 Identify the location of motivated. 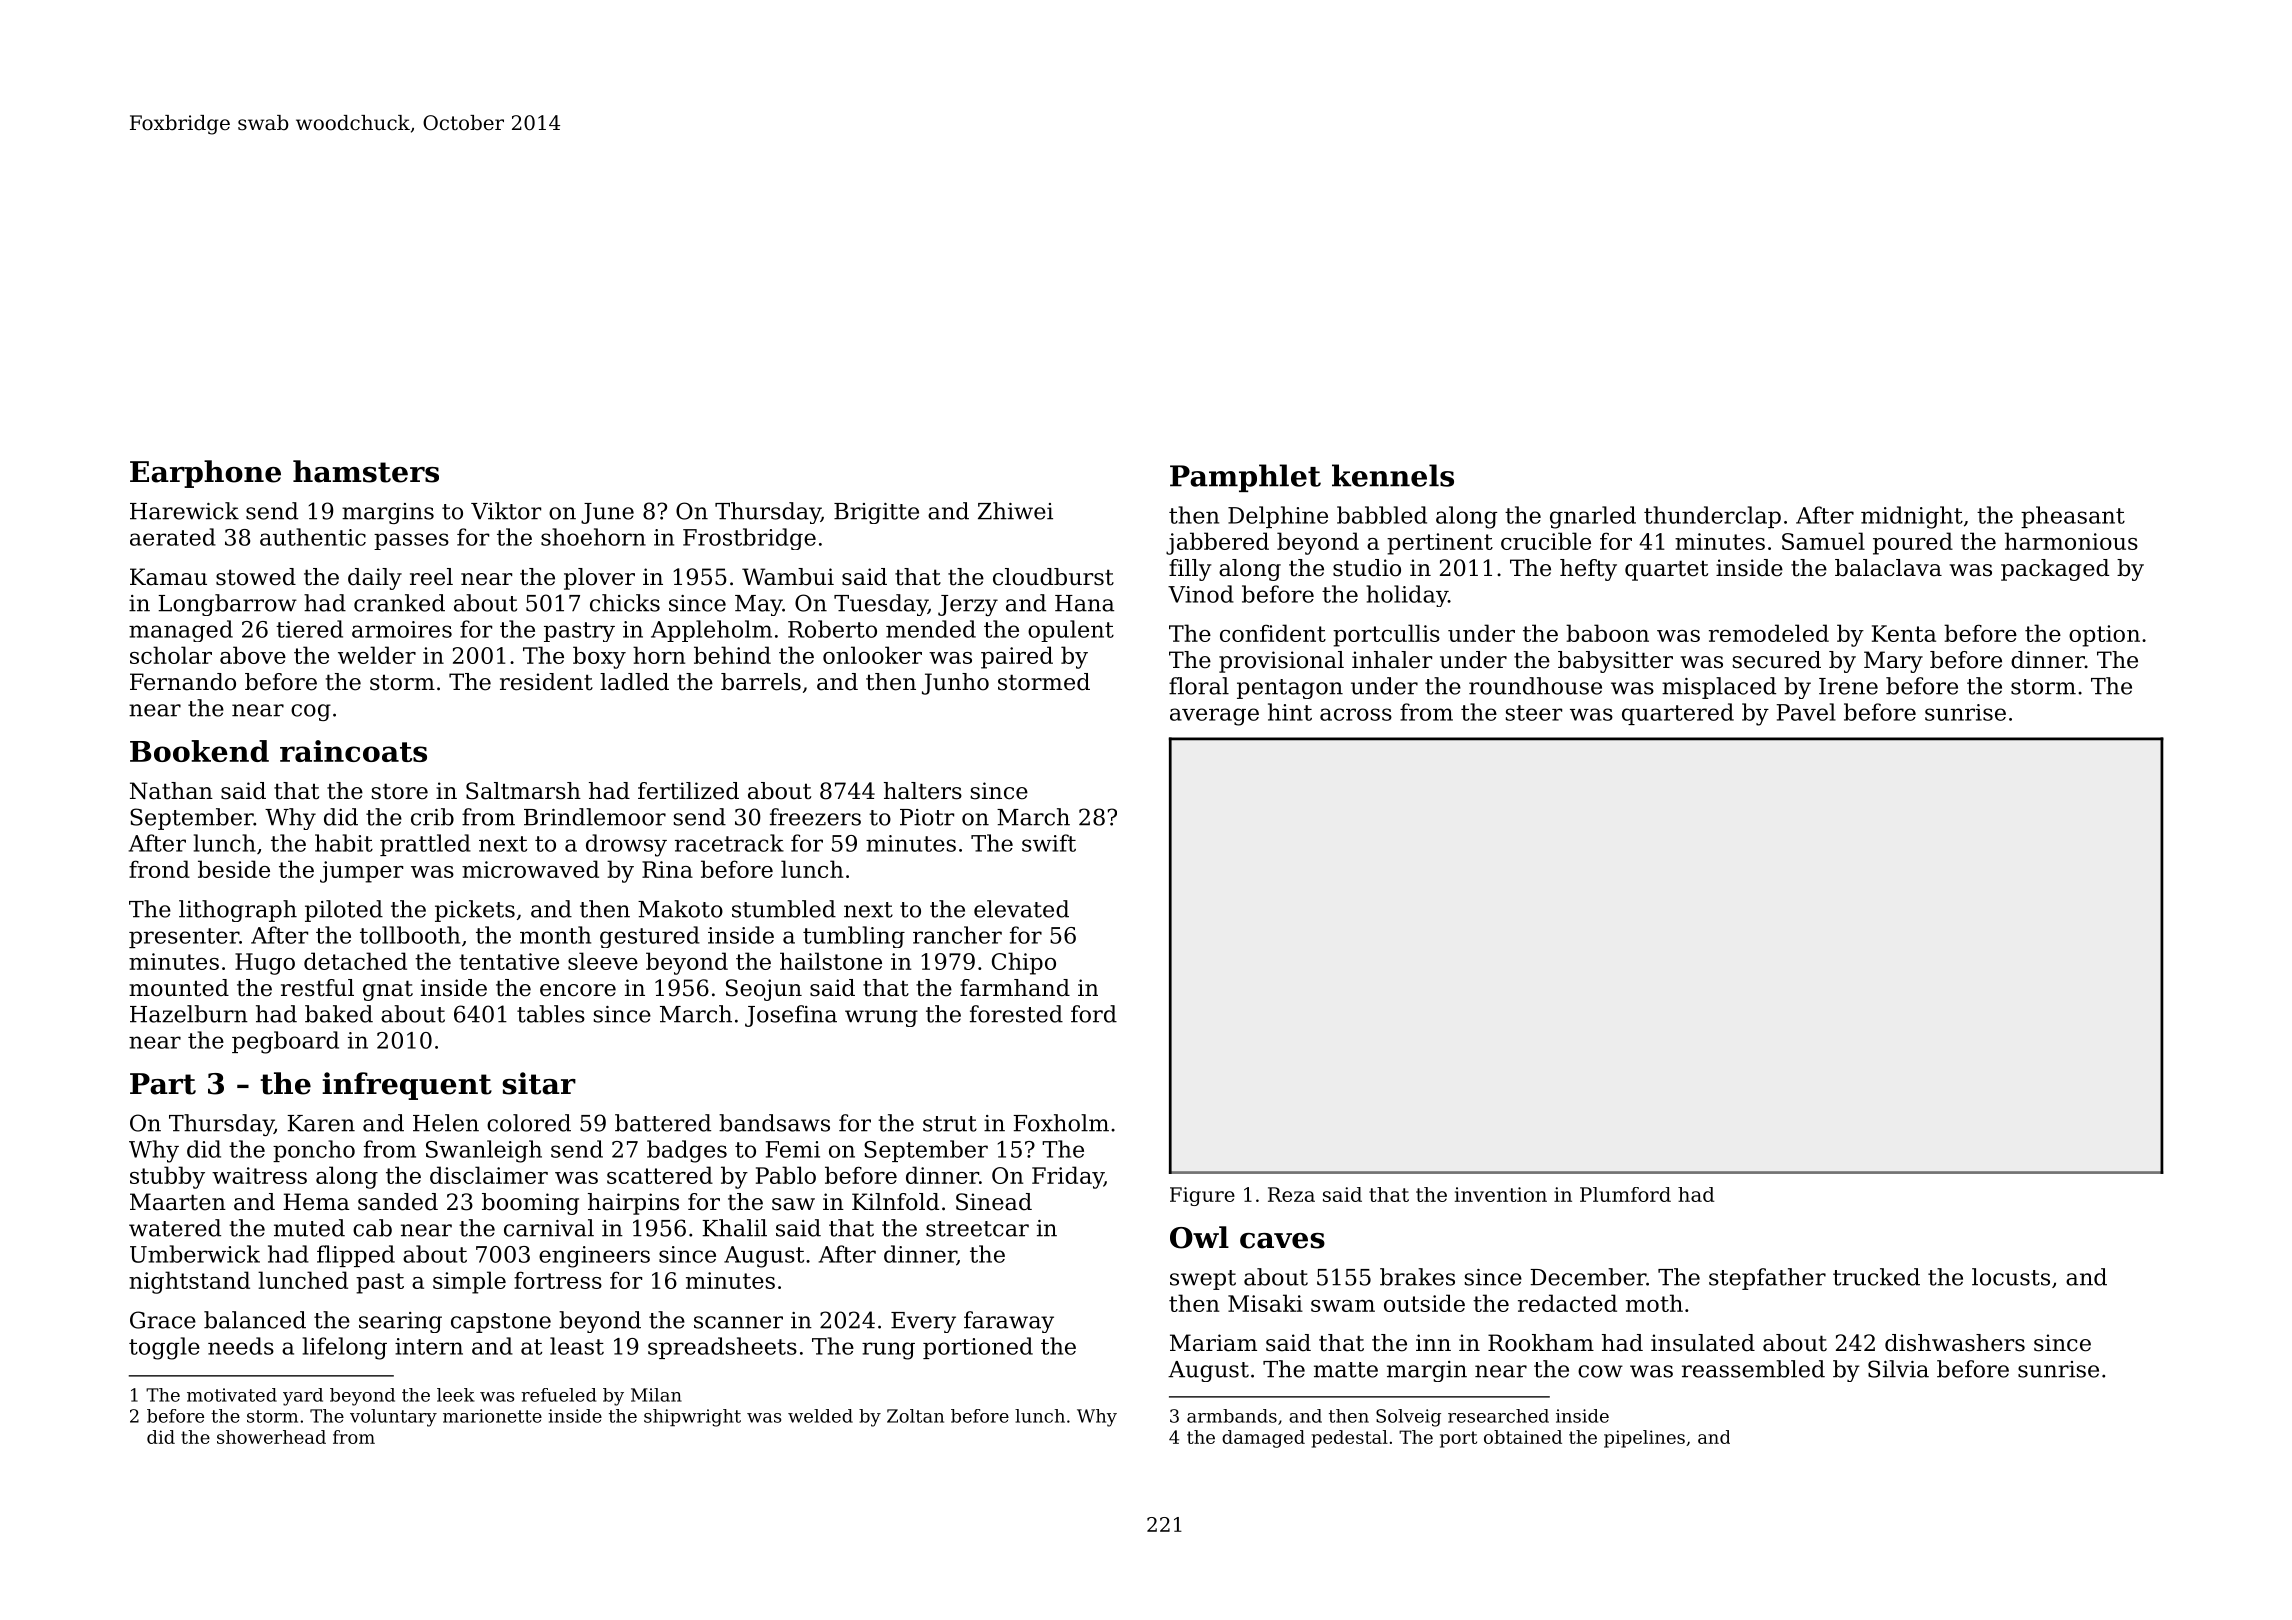
(232, 1395).
